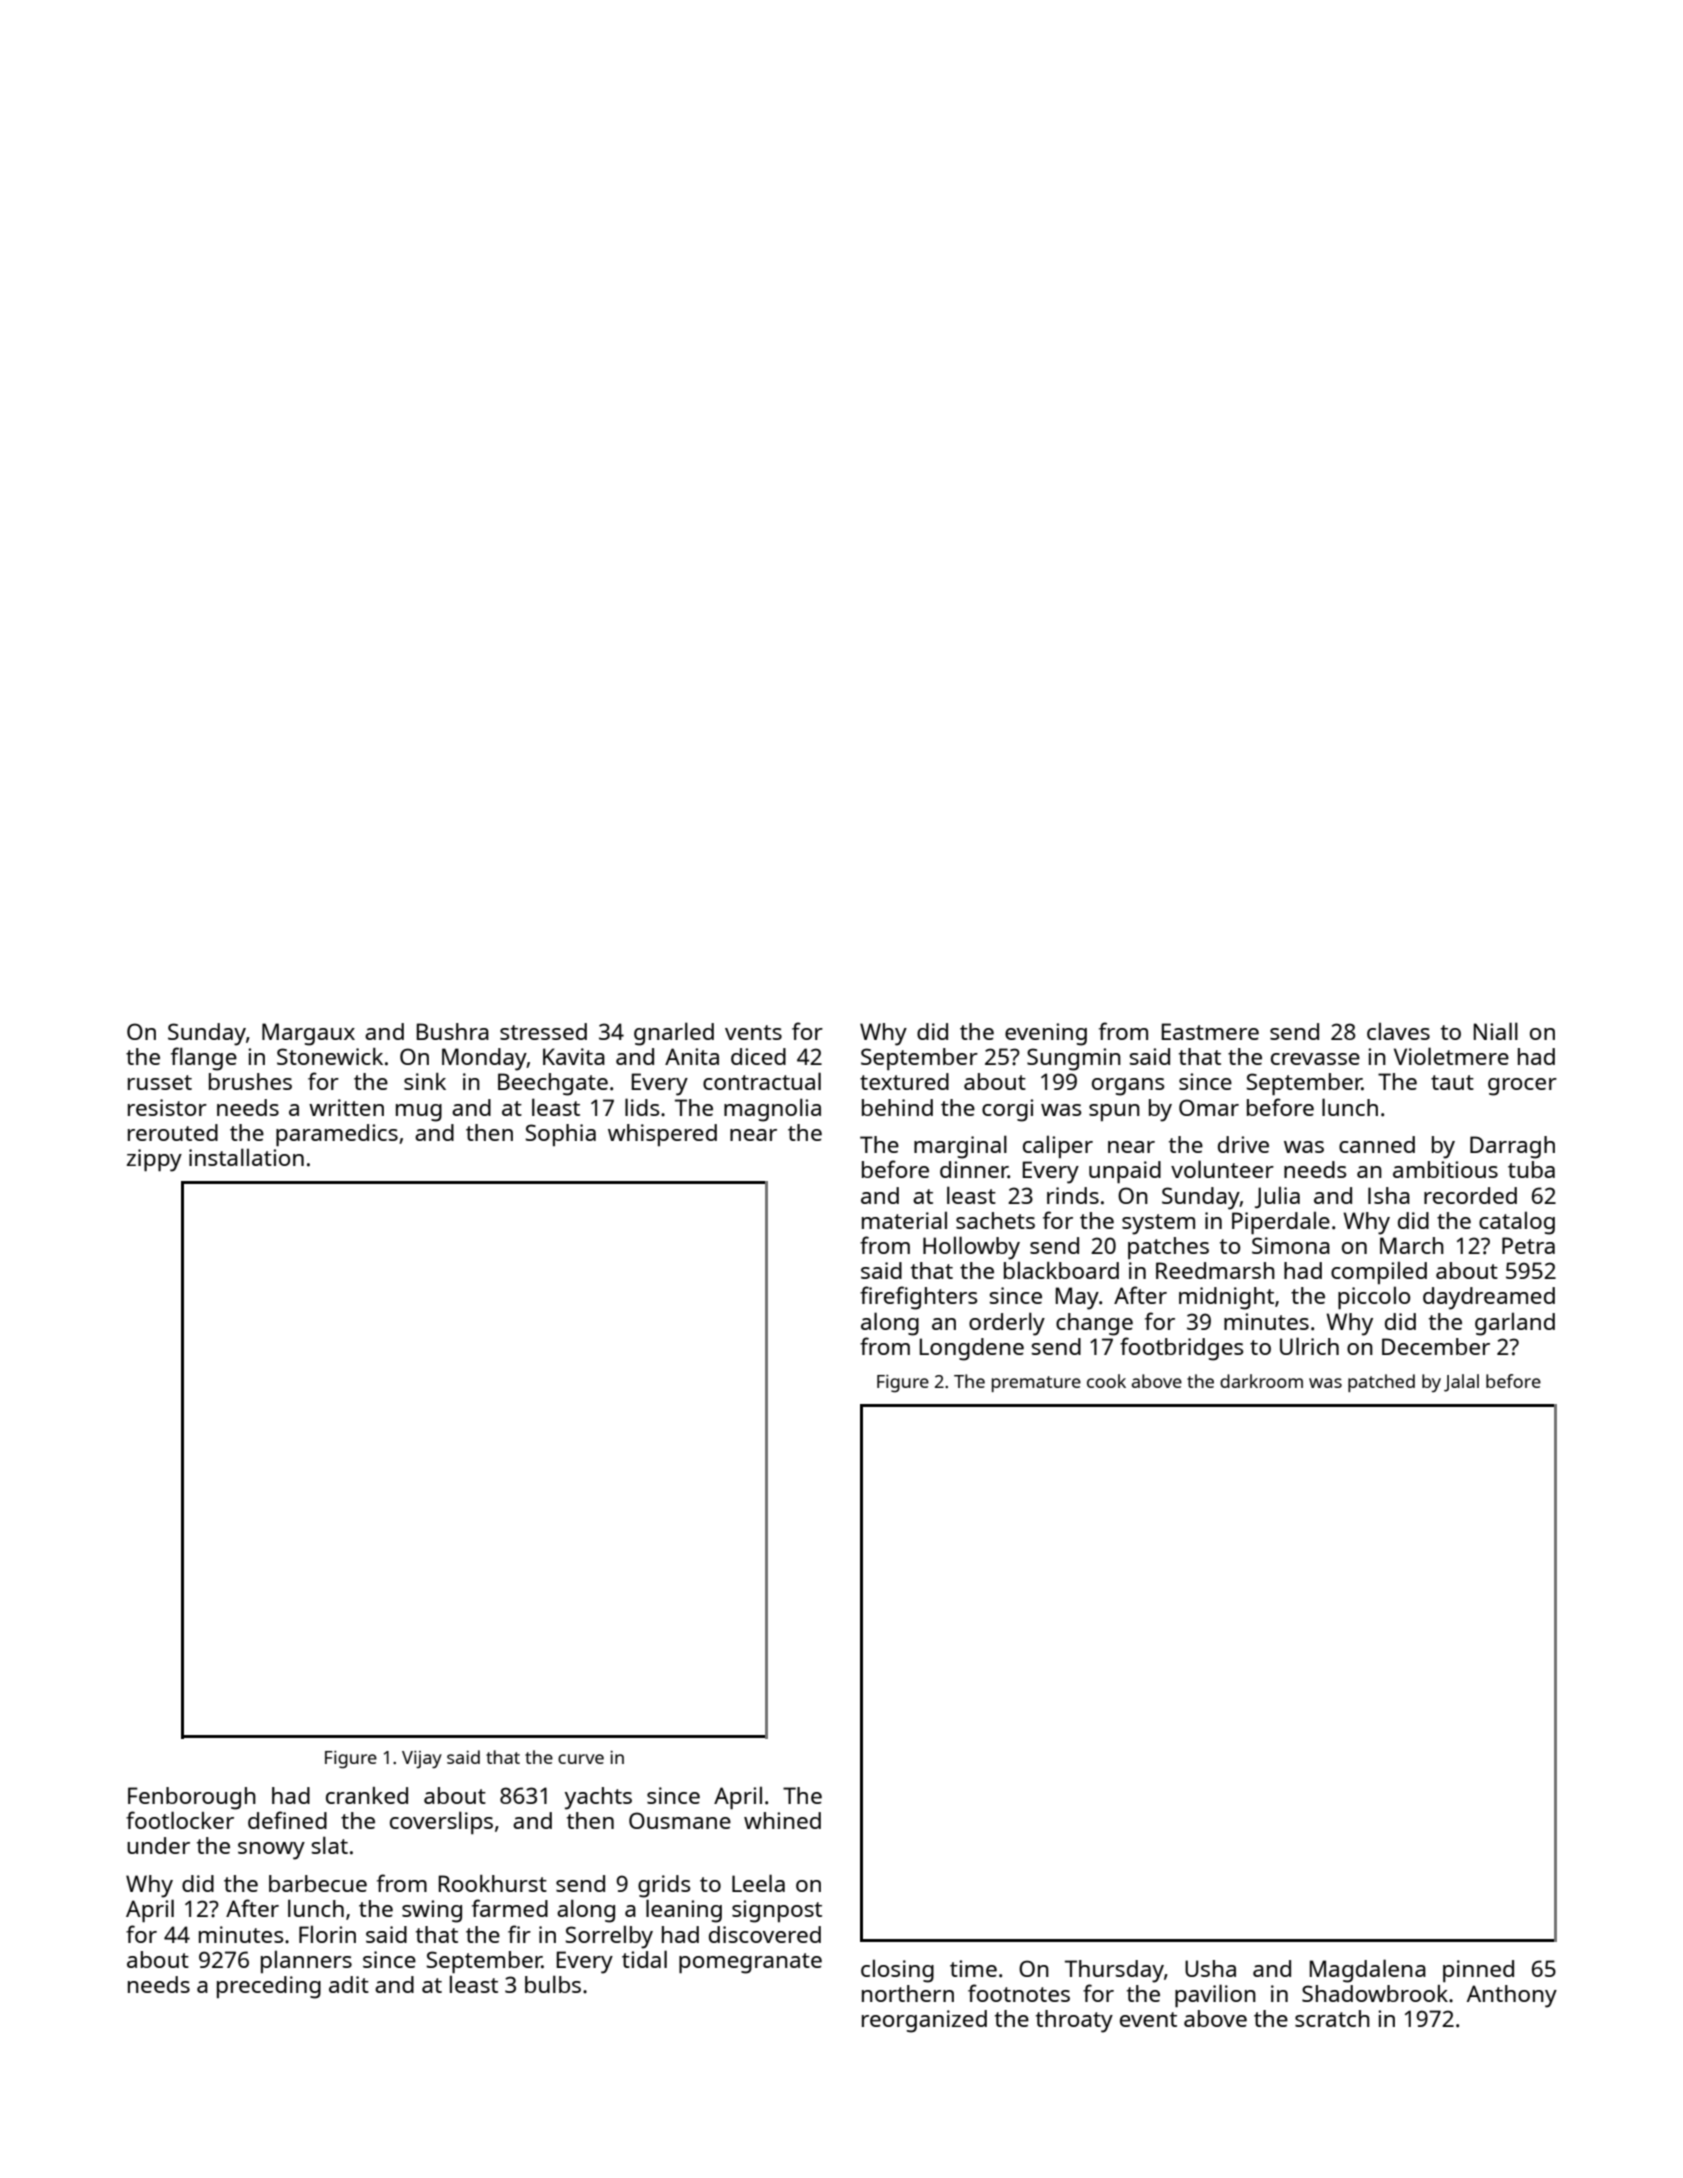 This image has width=1683, height=2178. What do you see at coordinates (308, 1034) in the image?
I see `Margaux` at bounding box center [308, 1034].
